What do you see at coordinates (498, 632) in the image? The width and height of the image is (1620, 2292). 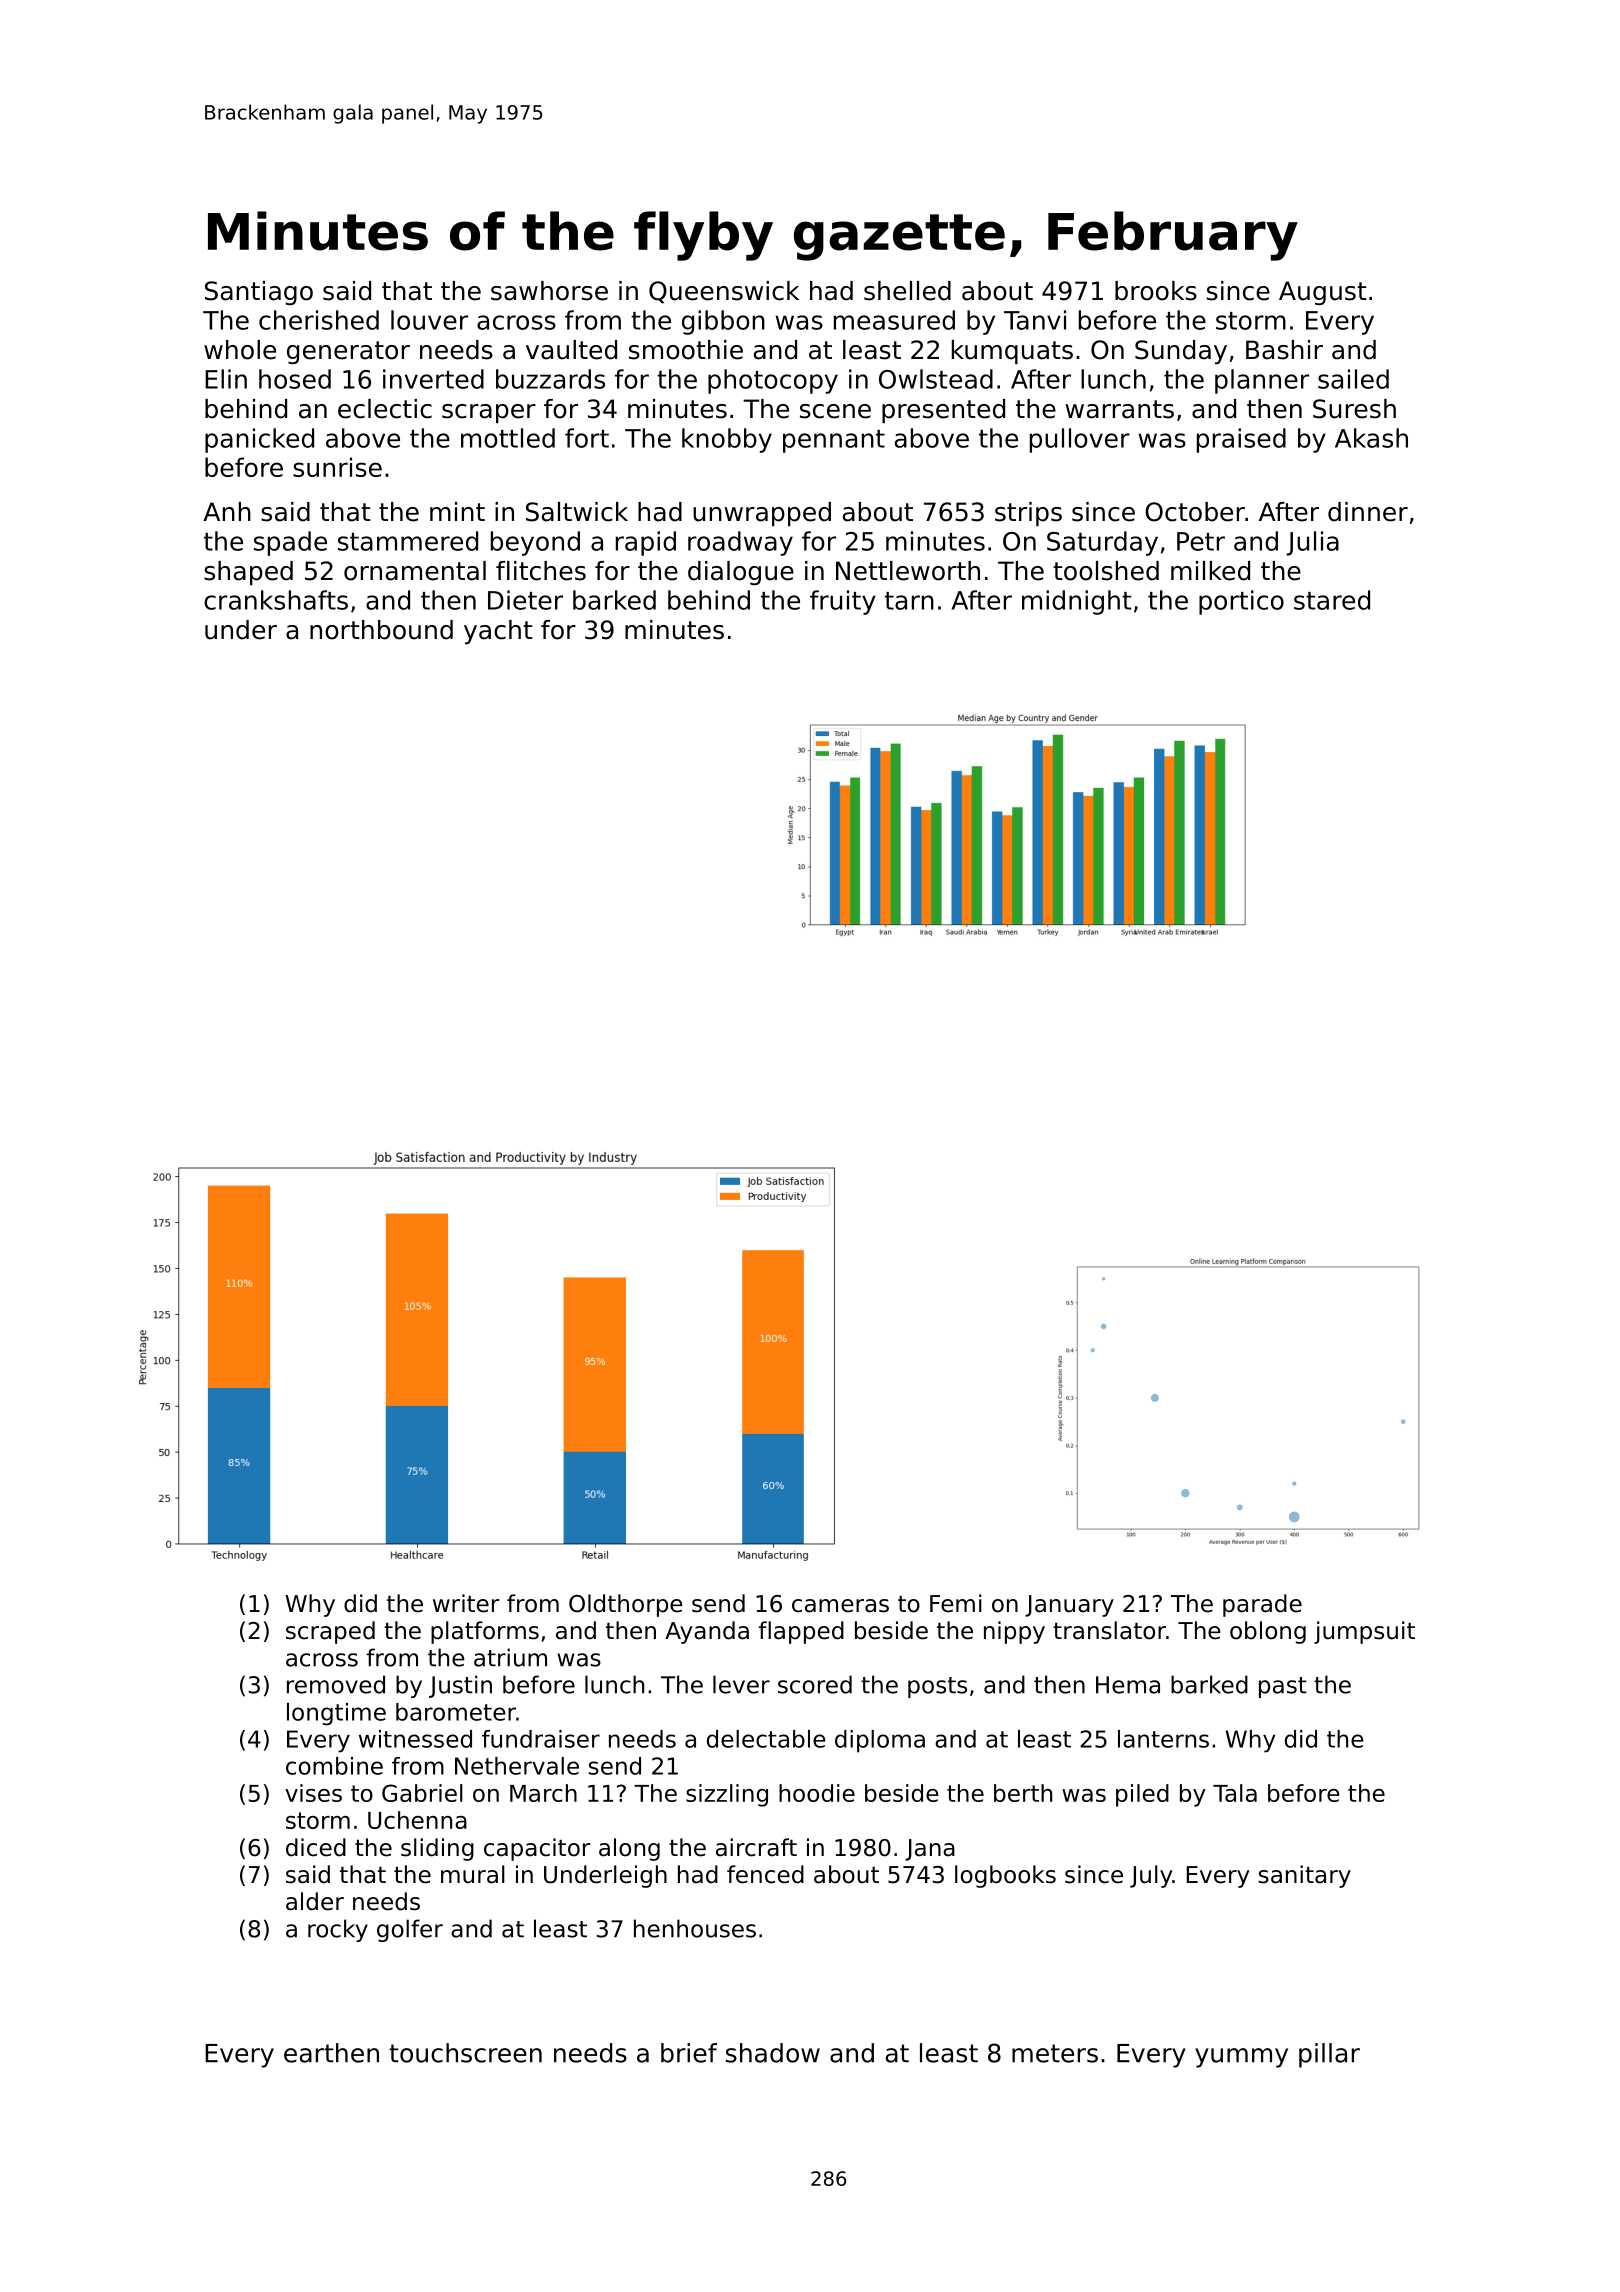 I see `yacht` at bounding box center [498, 632].
